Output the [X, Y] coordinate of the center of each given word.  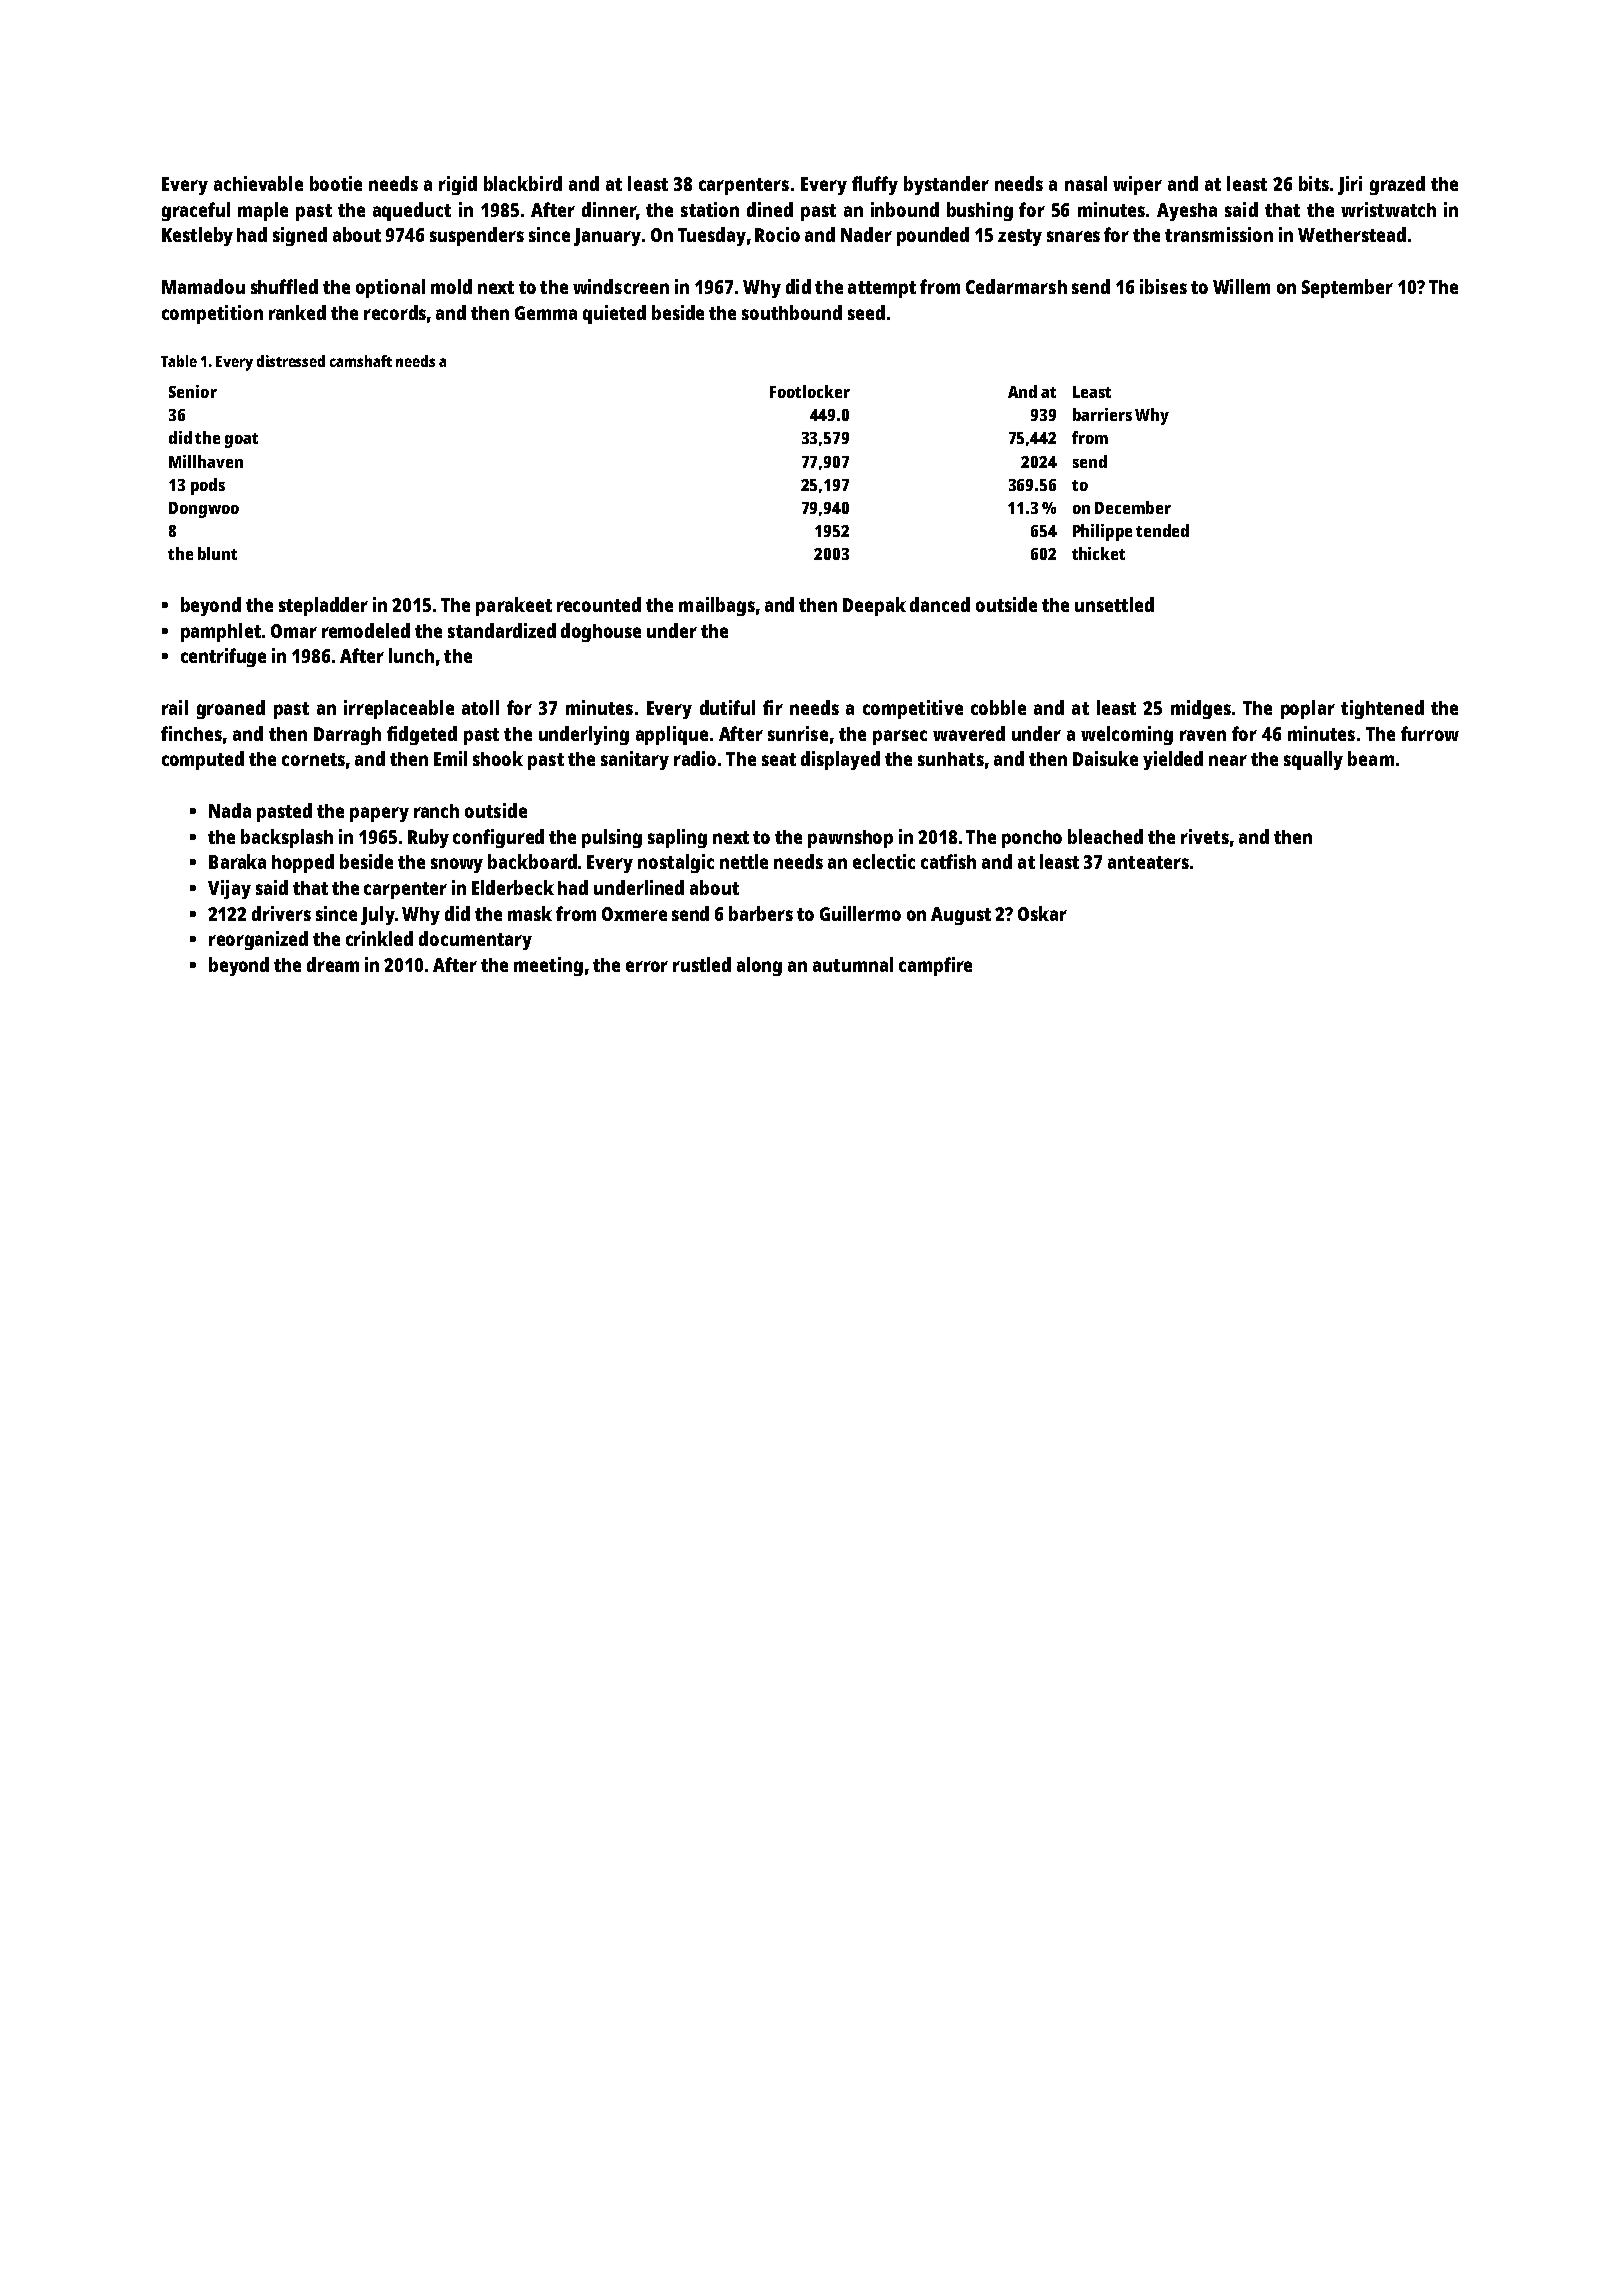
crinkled [379, 938]
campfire [935, 966]
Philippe [1102, 532]
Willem [1241, 286]
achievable [258, 183]
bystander [946, 185]
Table [179, 361]
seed [866, 312]
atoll [480, 707]
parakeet [514, 606]
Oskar [1042, 913]
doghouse [601, 632]
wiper [1137, 185]
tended [1162, 530]
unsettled [1114, 604]
